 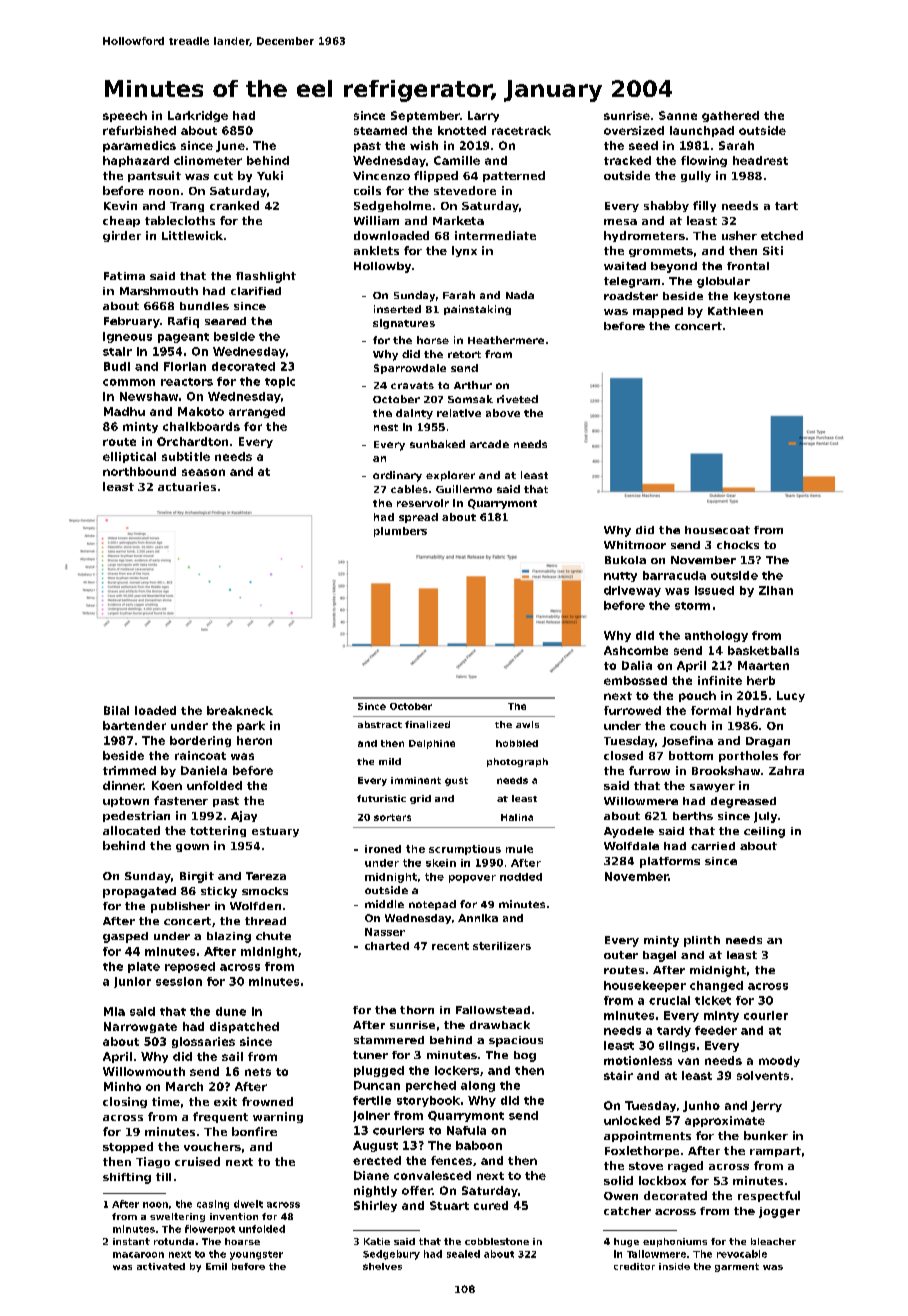 What do you see at coordinates (638, 1060) in the image?
I see `motionless` at bounding box center [638, 1060].
